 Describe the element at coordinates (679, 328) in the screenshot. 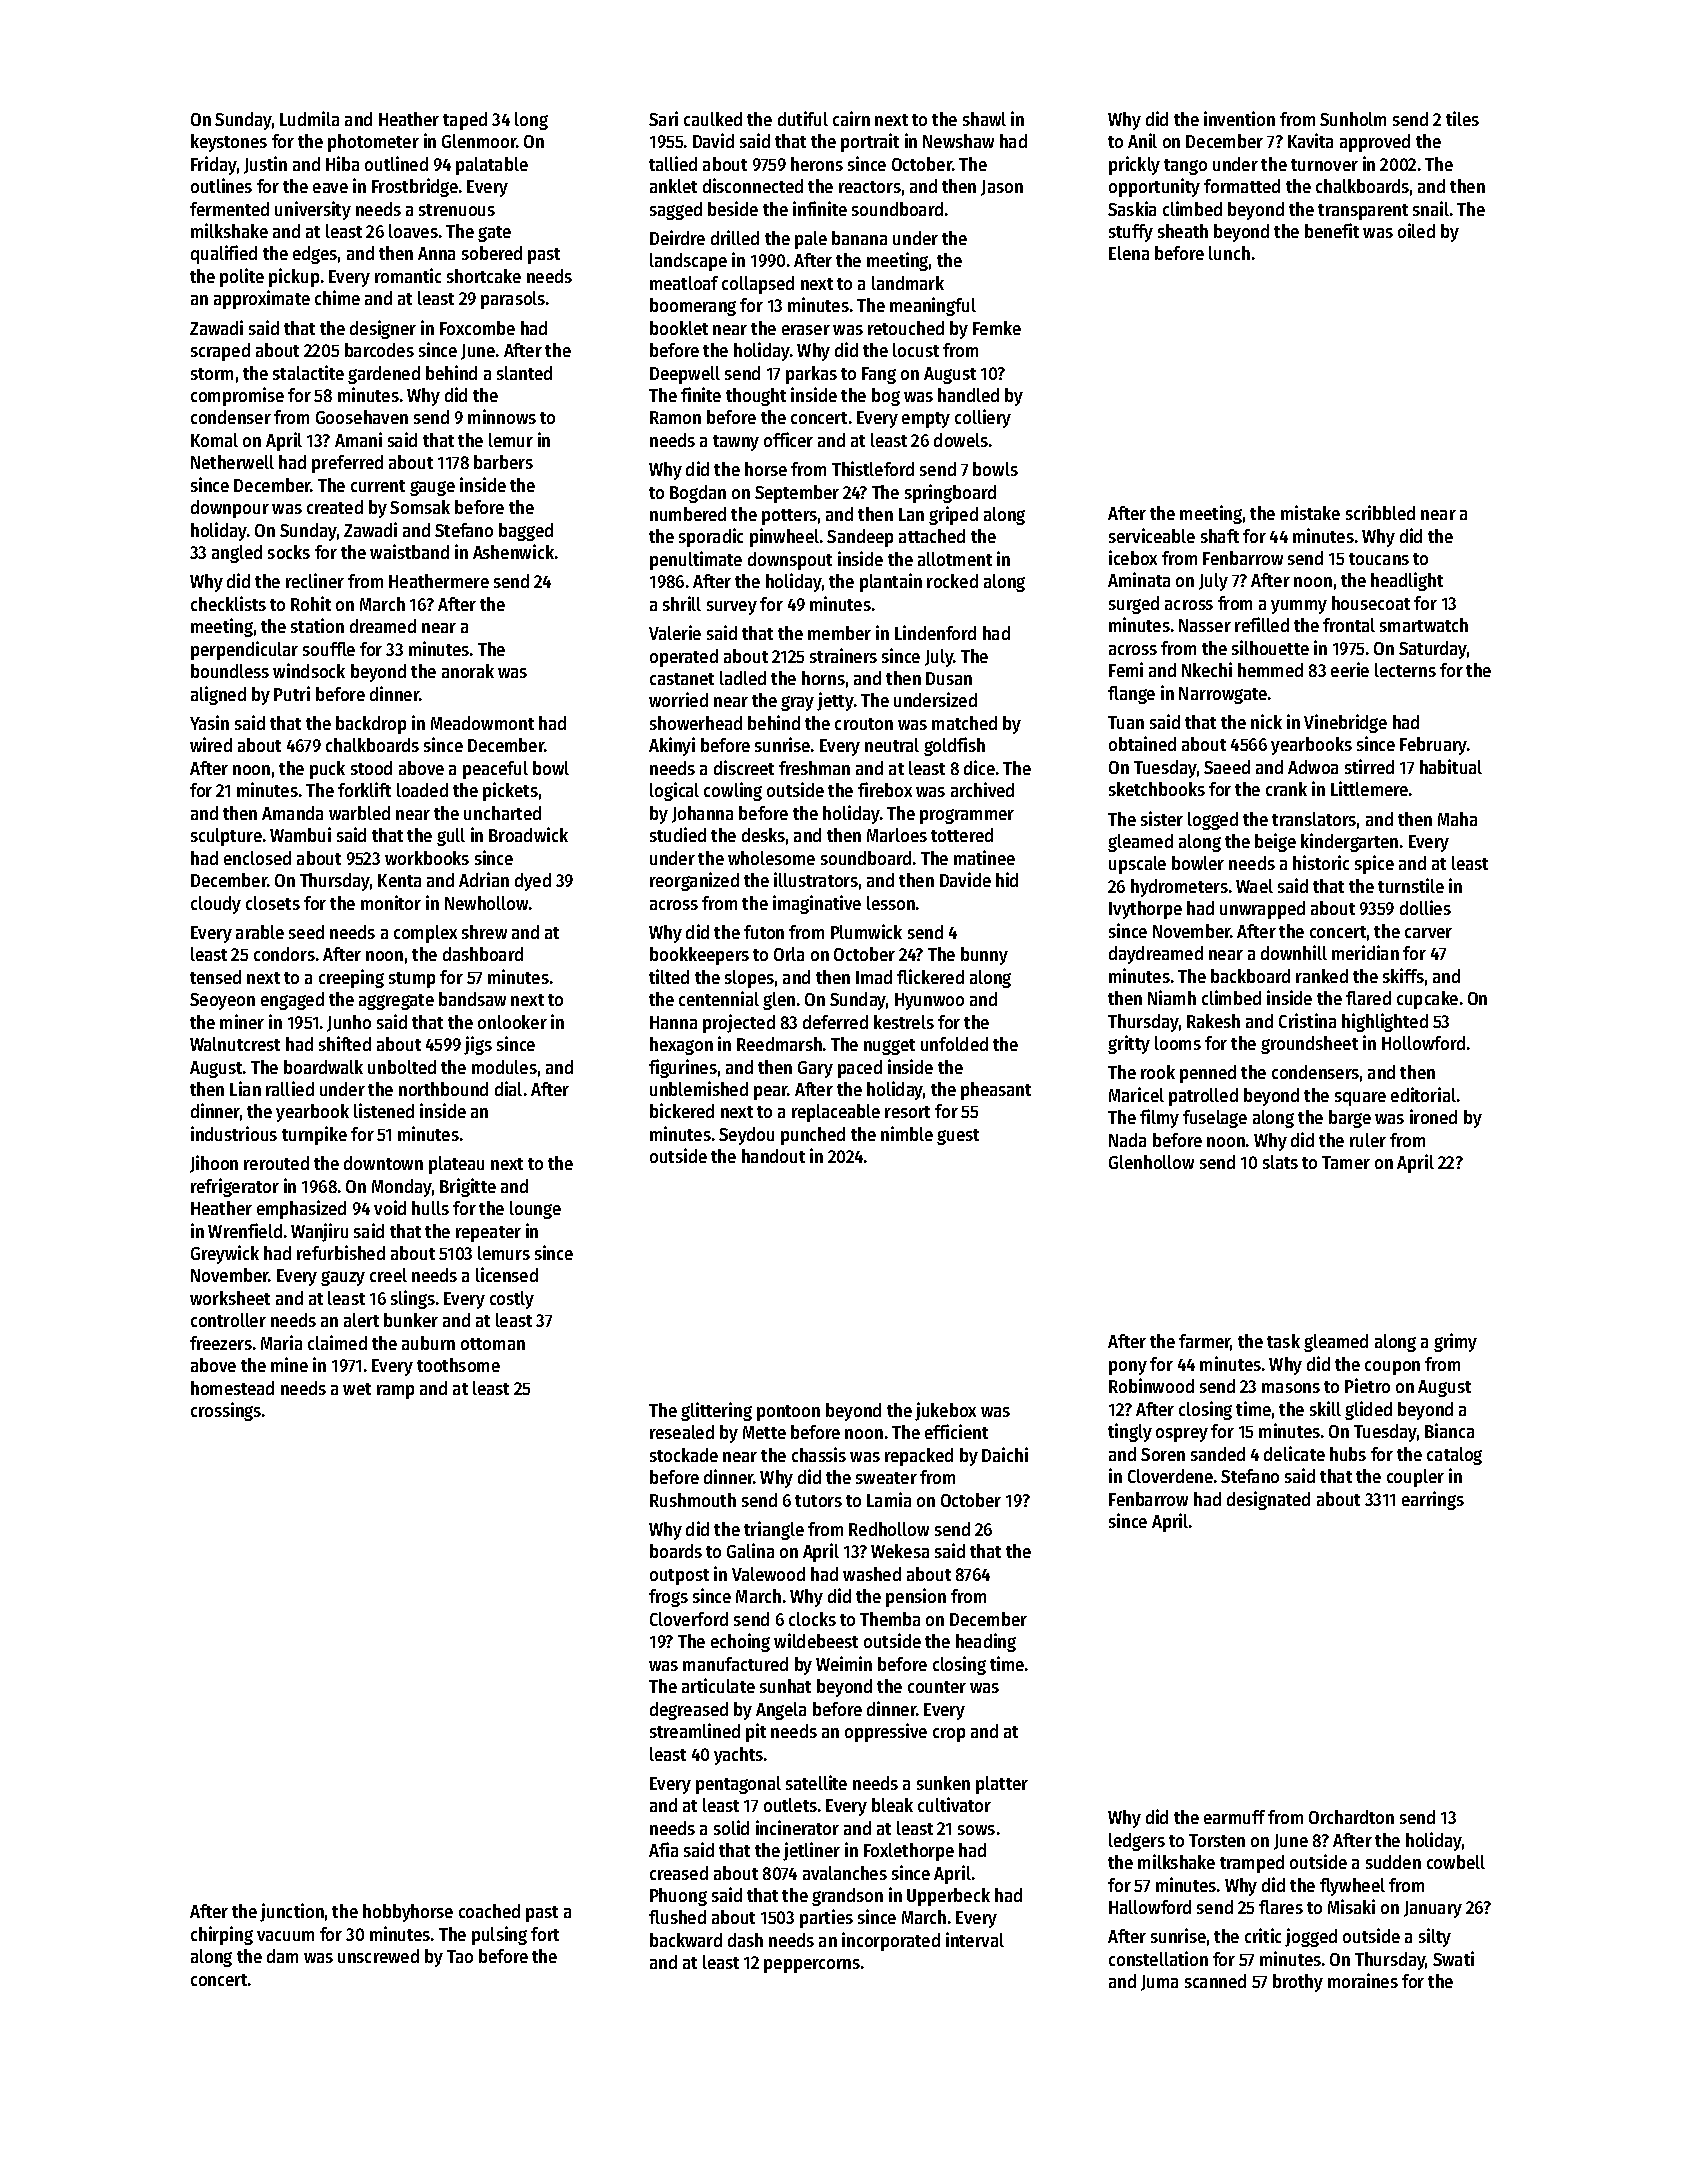

I see `booklet` at that location.
